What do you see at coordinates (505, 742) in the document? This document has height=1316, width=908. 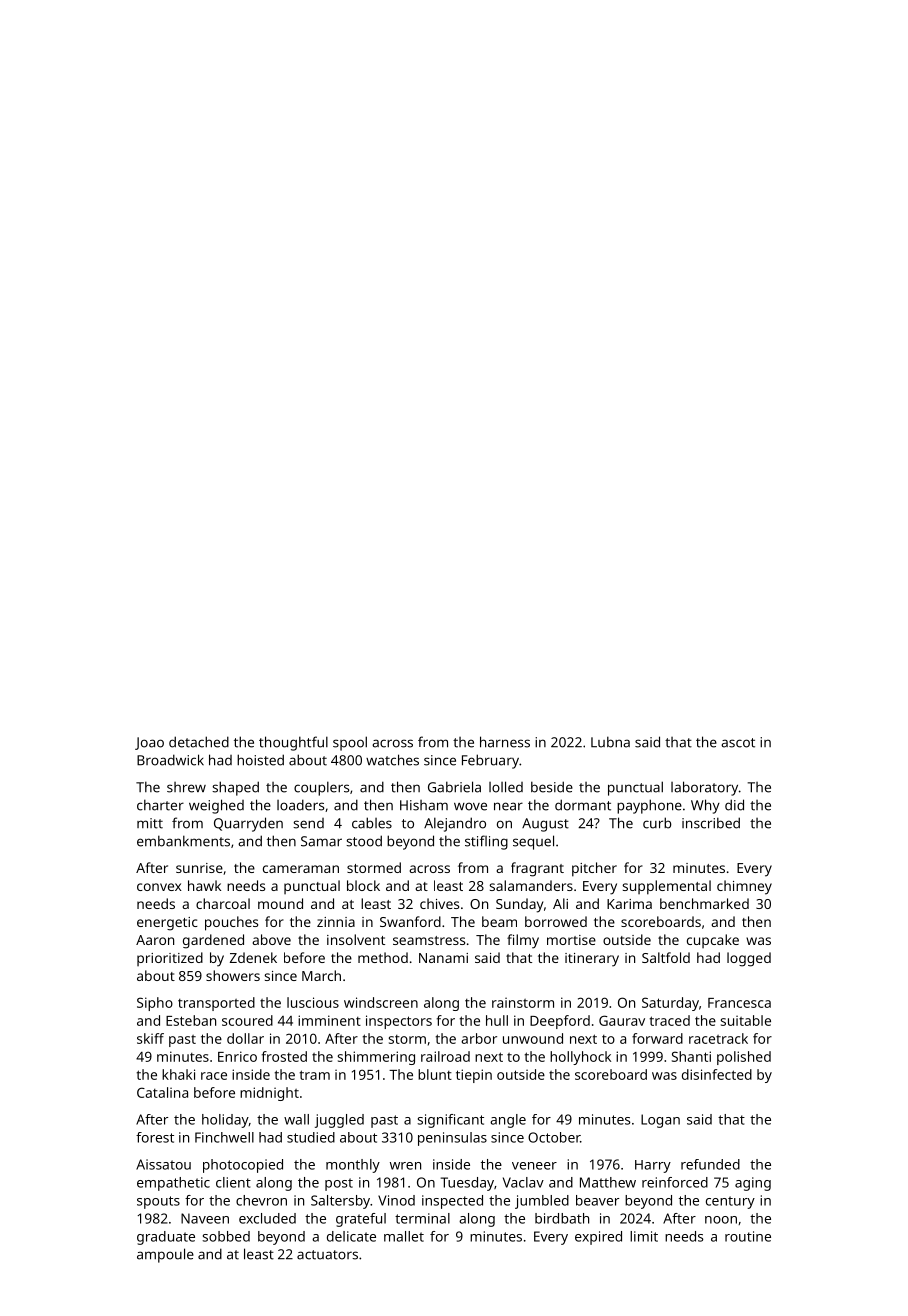 I see `harness` at bounding box center [505, 742].
